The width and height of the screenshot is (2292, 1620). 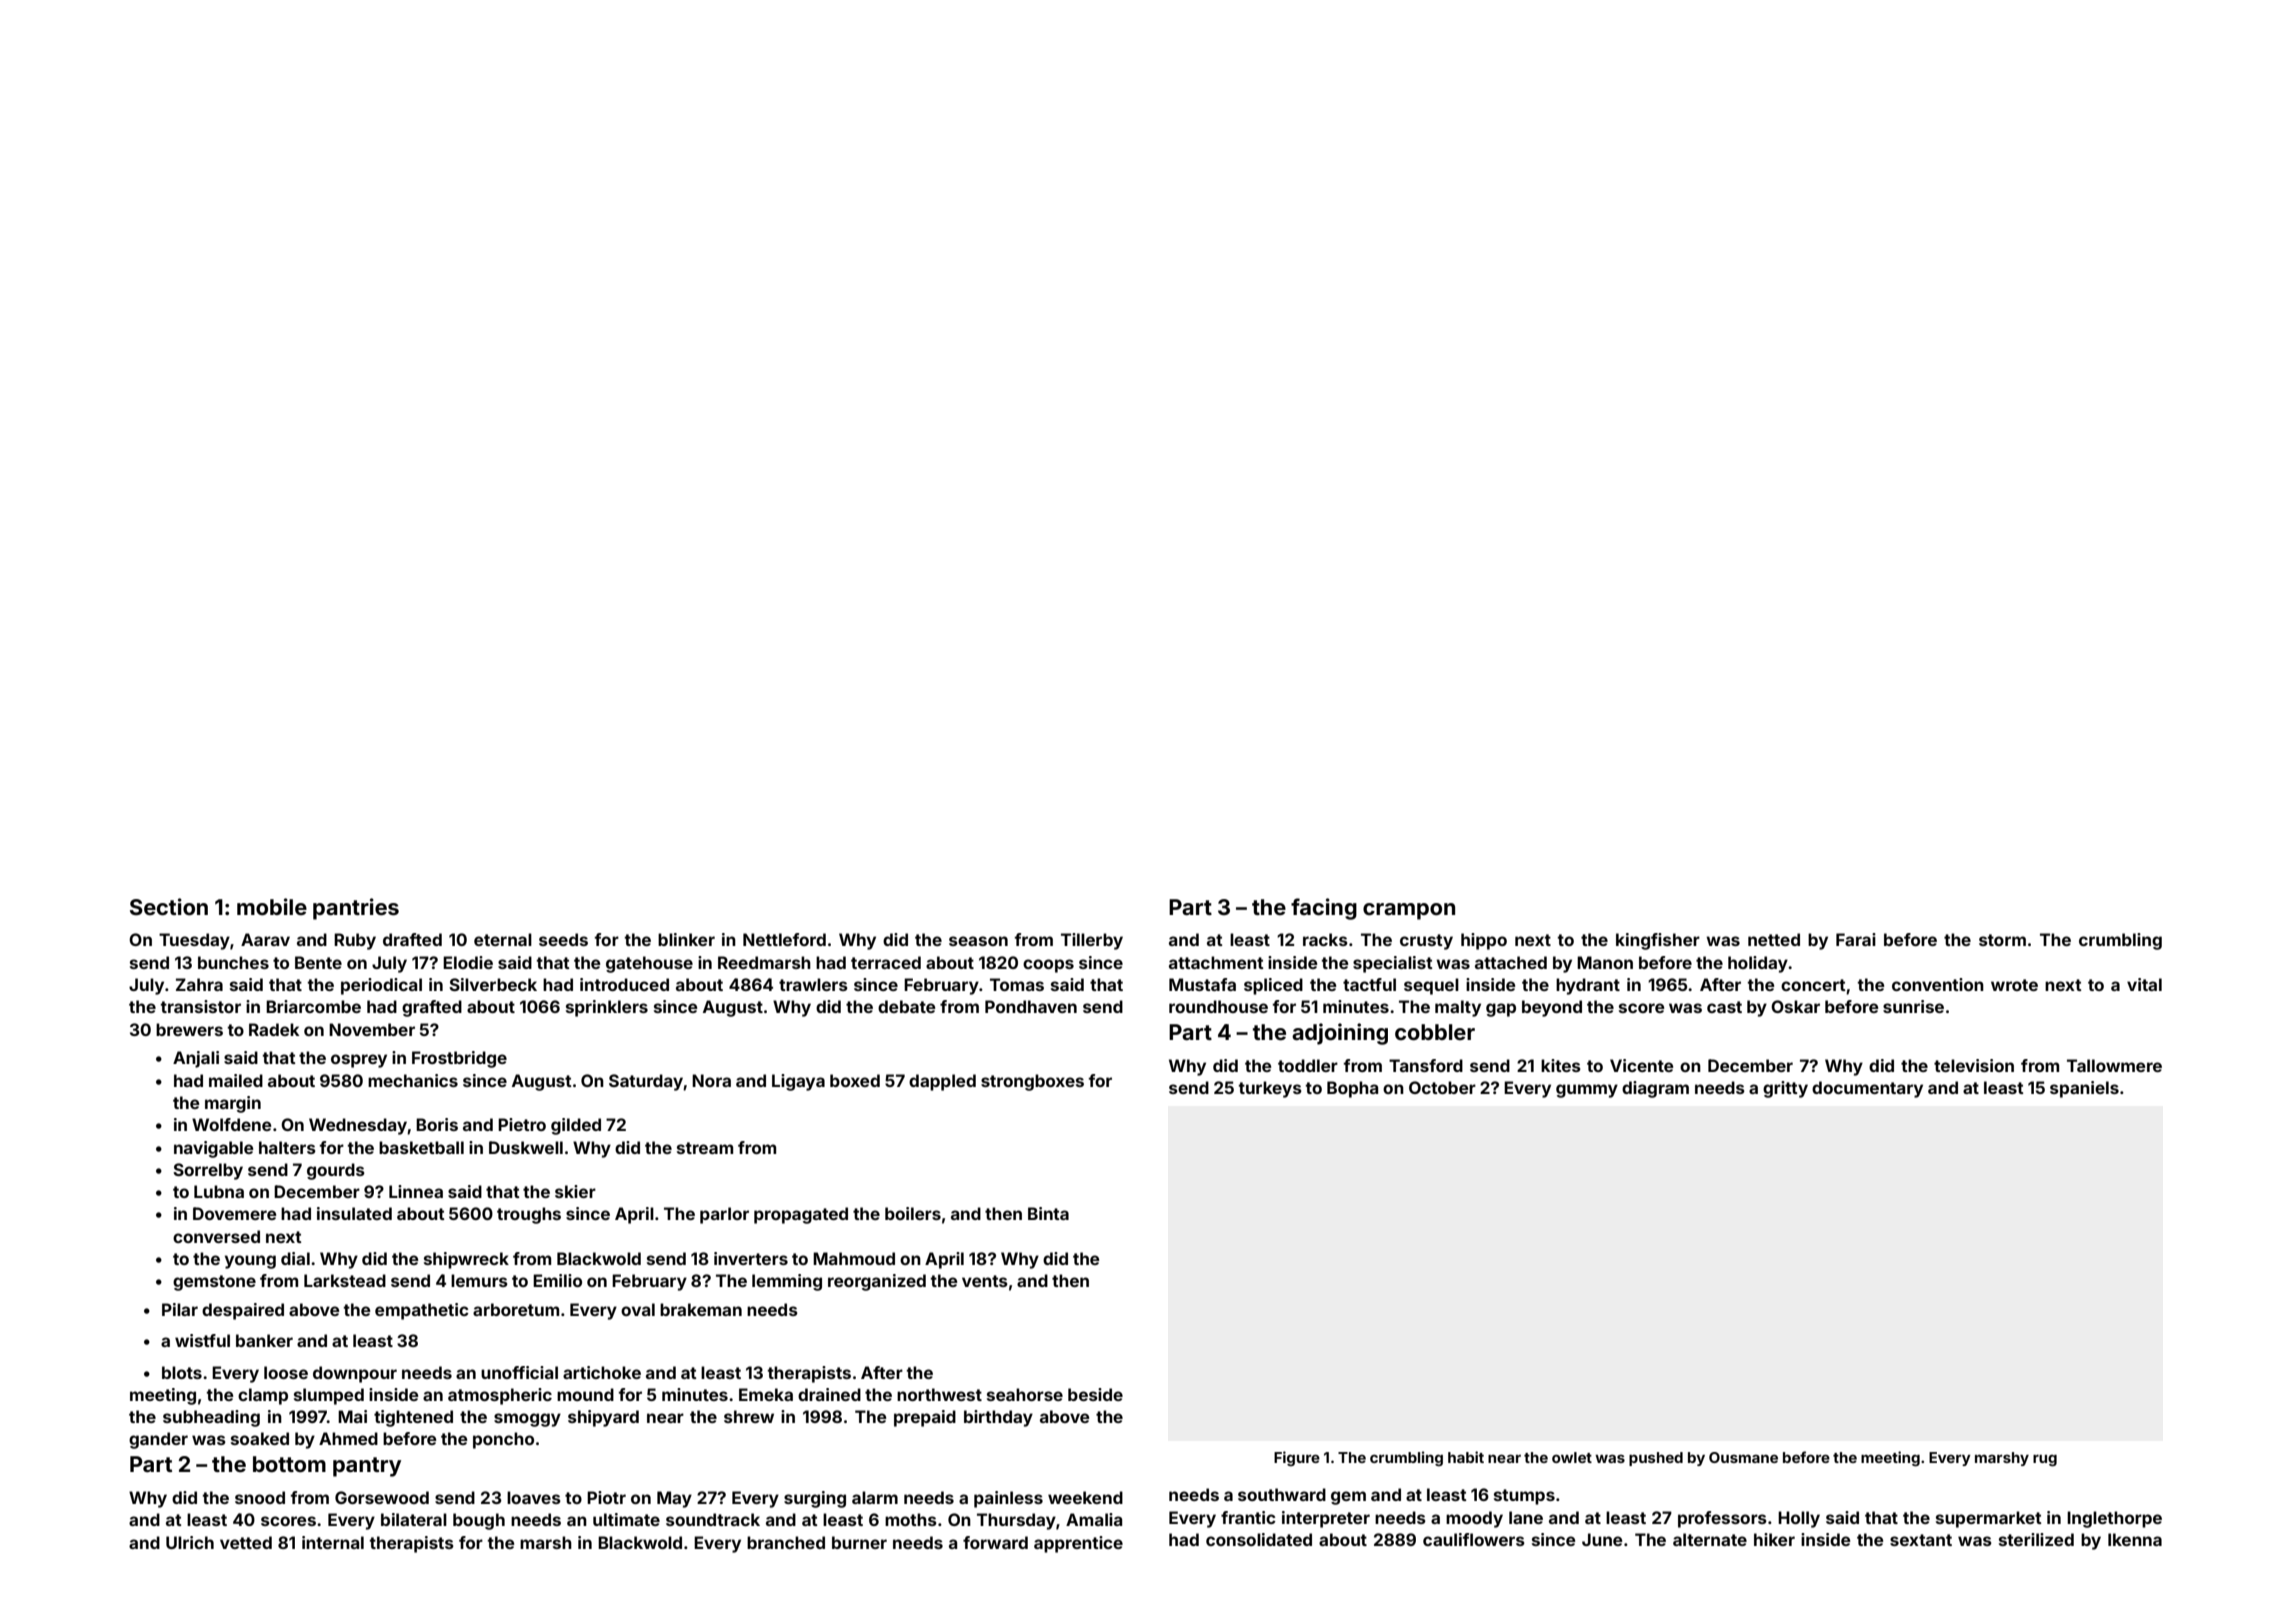 What do you see at coordinates (855, 1080) in the screenshot?
I see `boxed` at bounding box center [855, 1080].
